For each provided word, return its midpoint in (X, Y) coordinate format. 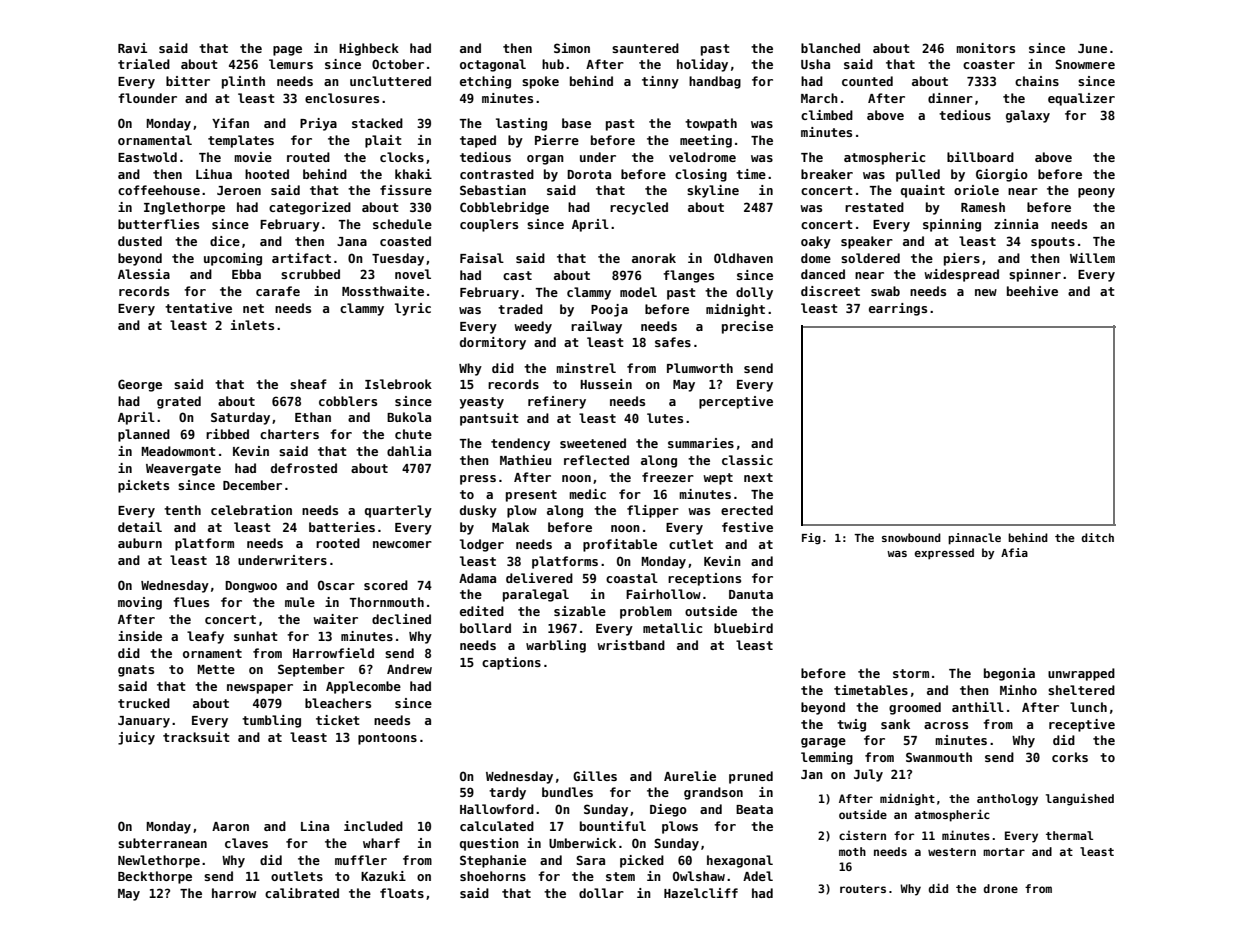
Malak (510, 527)
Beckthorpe (155, 877)
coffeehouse (159, 190)
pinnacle (974, 539)
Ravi (132, 48)
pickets (143, 486)
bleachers (338, 703)
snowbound (911, 537)
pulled (918, 175)
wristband (631, 645)
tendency (520, 444)
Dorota (589, 174)
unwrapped (1081, 674)
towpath (711, 124)
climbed (827, 115)
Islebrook (398, 384)
